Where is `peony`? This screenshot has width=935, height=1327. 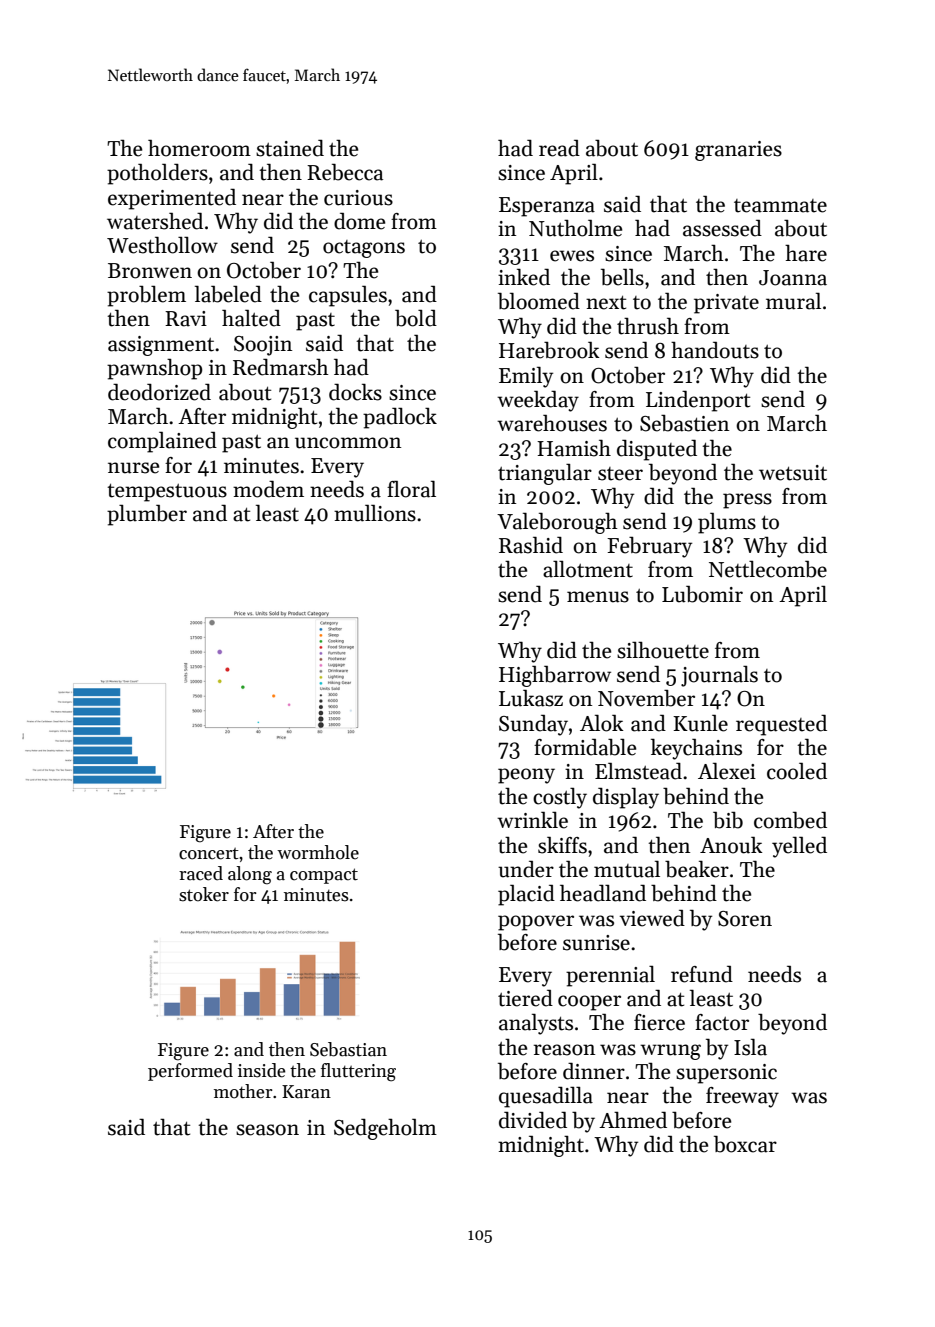
peony is located at coordinates (526, 776).
